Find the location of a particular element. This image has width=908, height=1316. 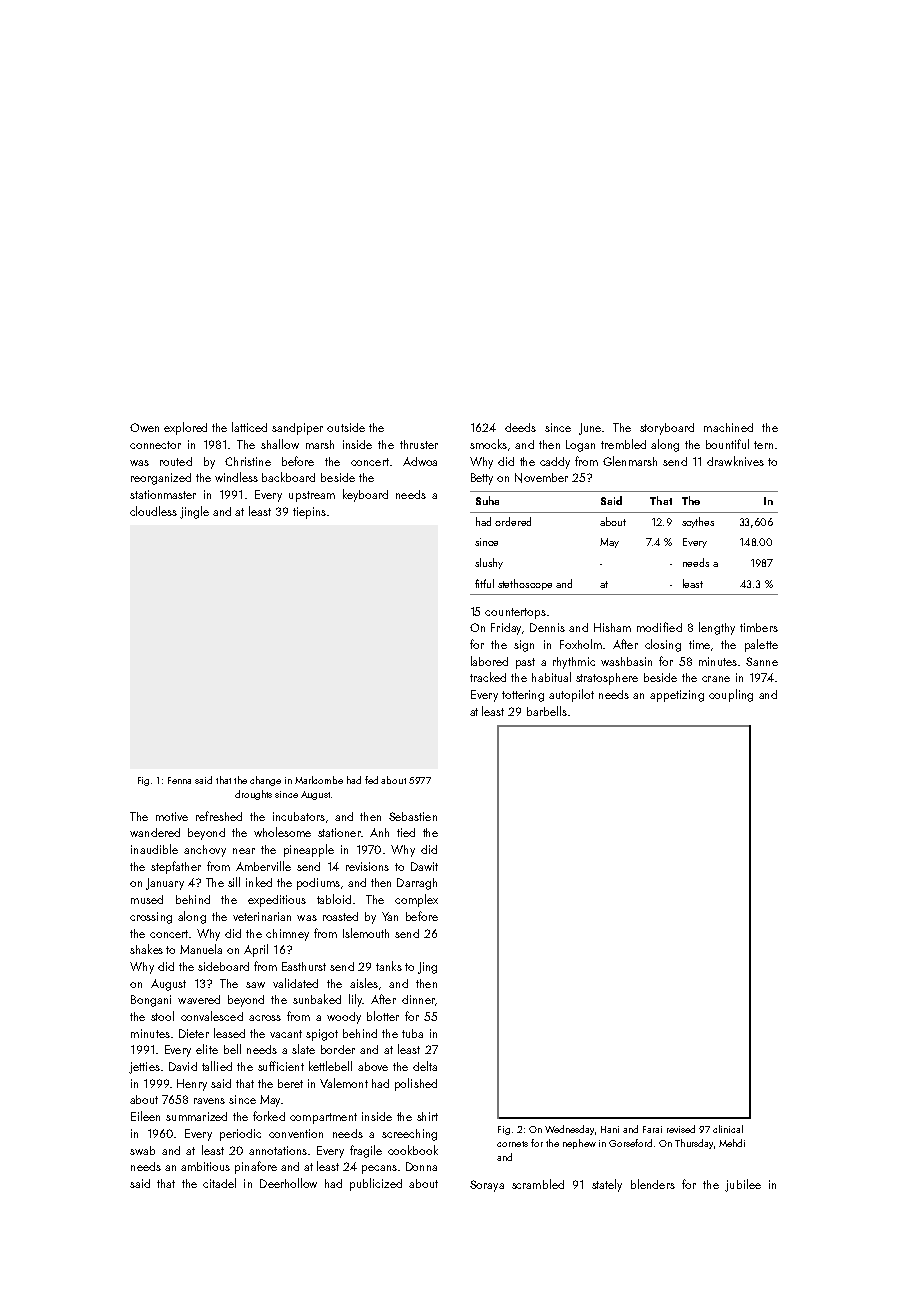

scythes is located at coordinates (698, 522).
